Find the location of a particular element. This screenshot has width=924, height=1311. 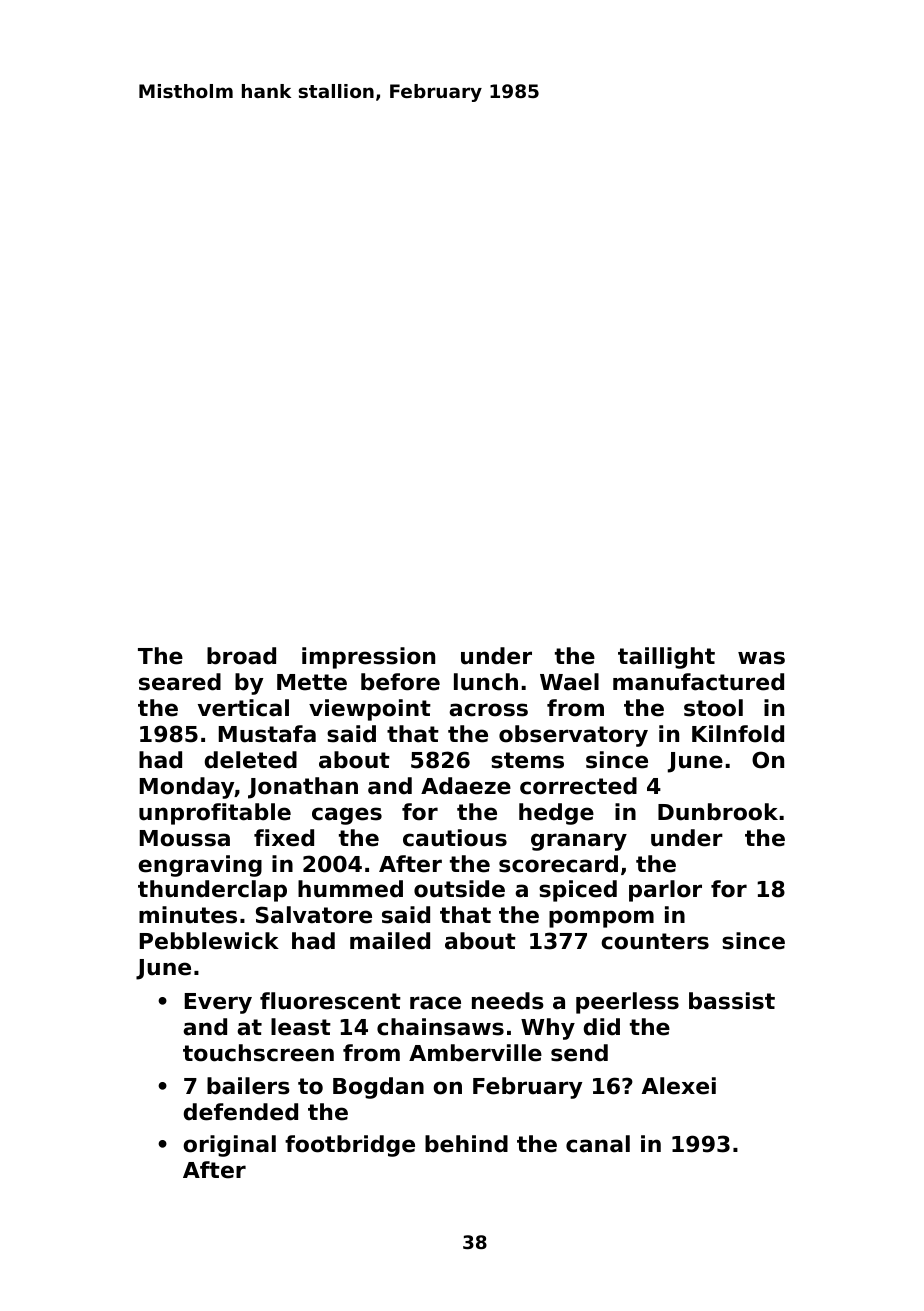

defended is located at coordinates (241, 1112).
